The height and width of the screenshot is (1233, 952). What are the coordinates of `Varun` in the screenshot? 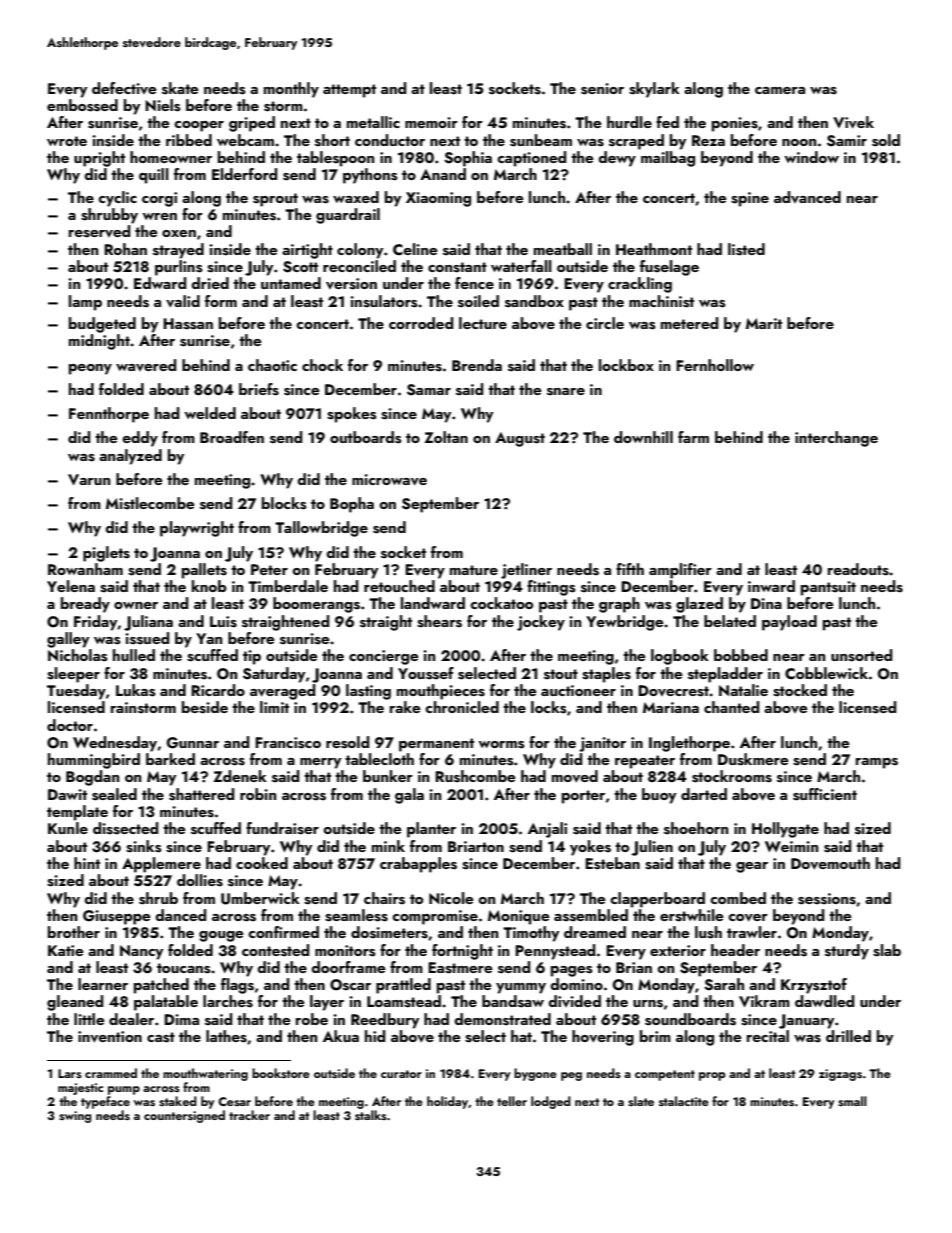 It's located at (89, 479).
